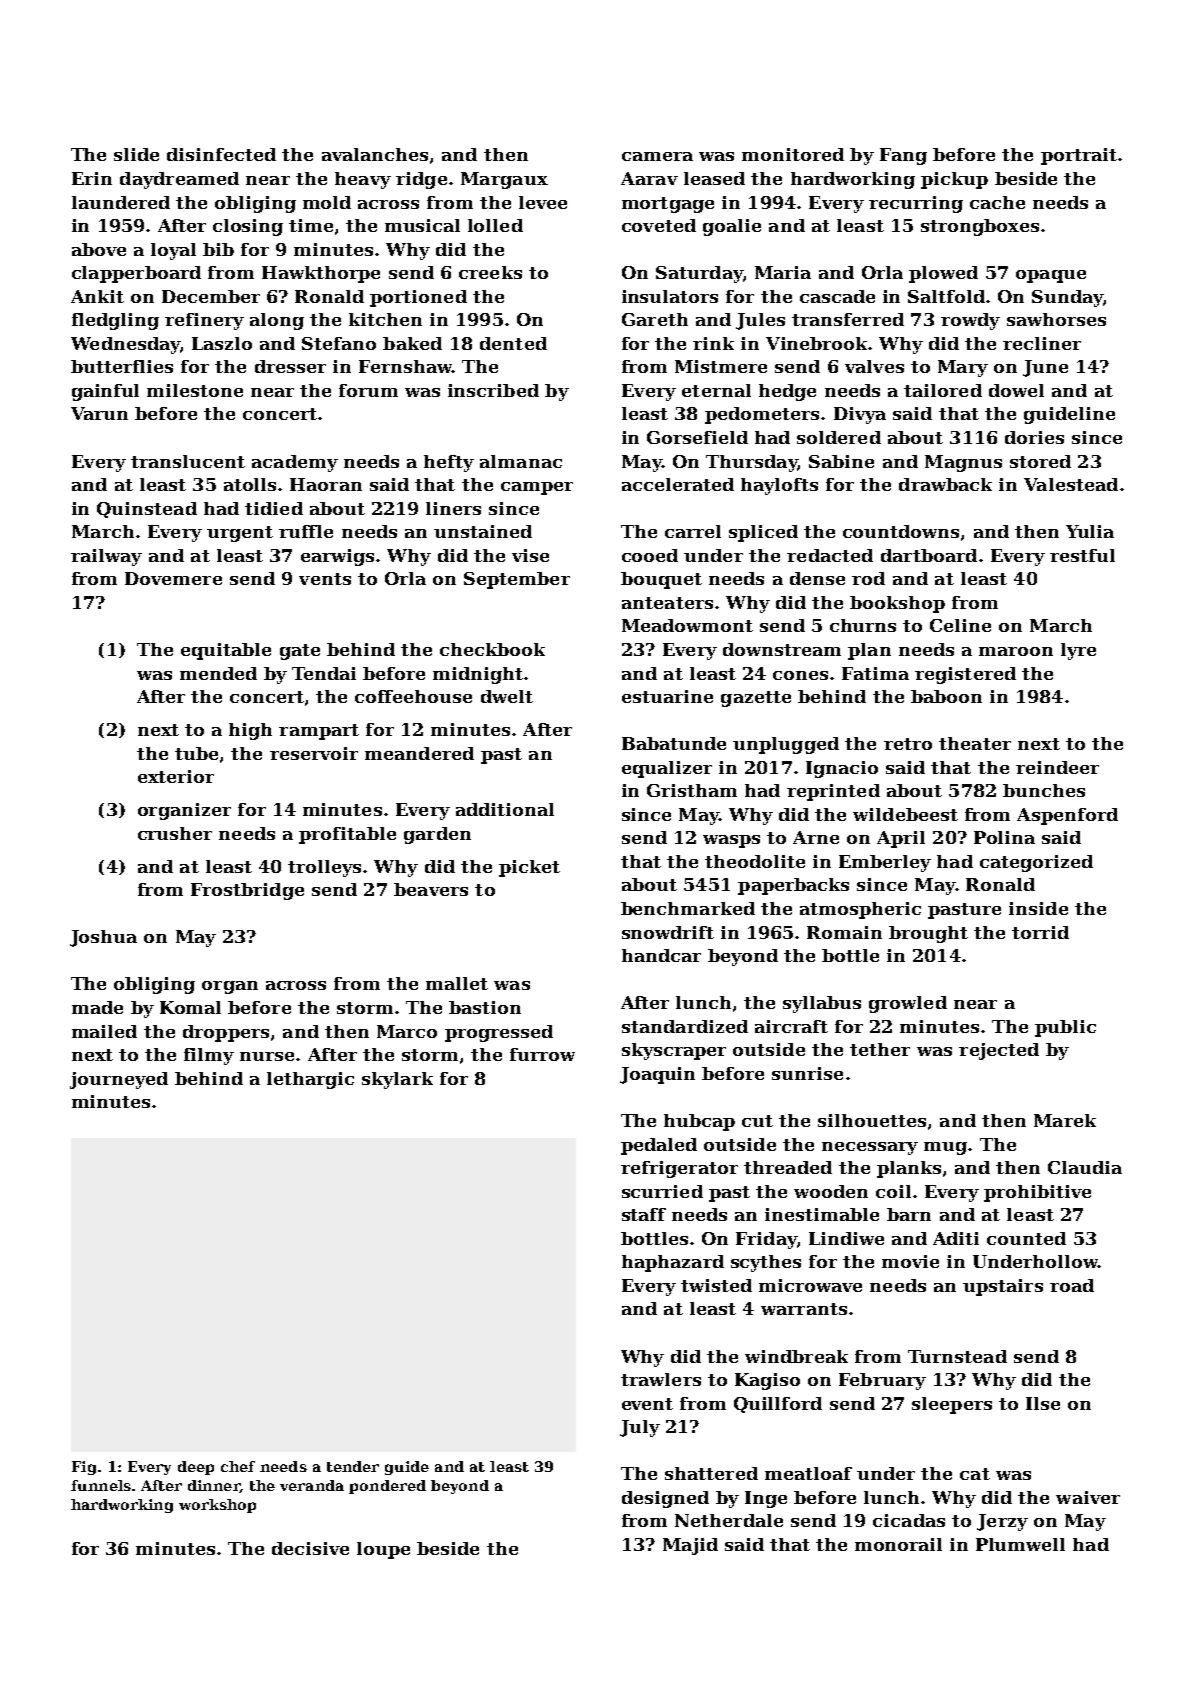  Describe the element at coordinates (943, 274) in the screenshot. I see `plowed` at that location.
